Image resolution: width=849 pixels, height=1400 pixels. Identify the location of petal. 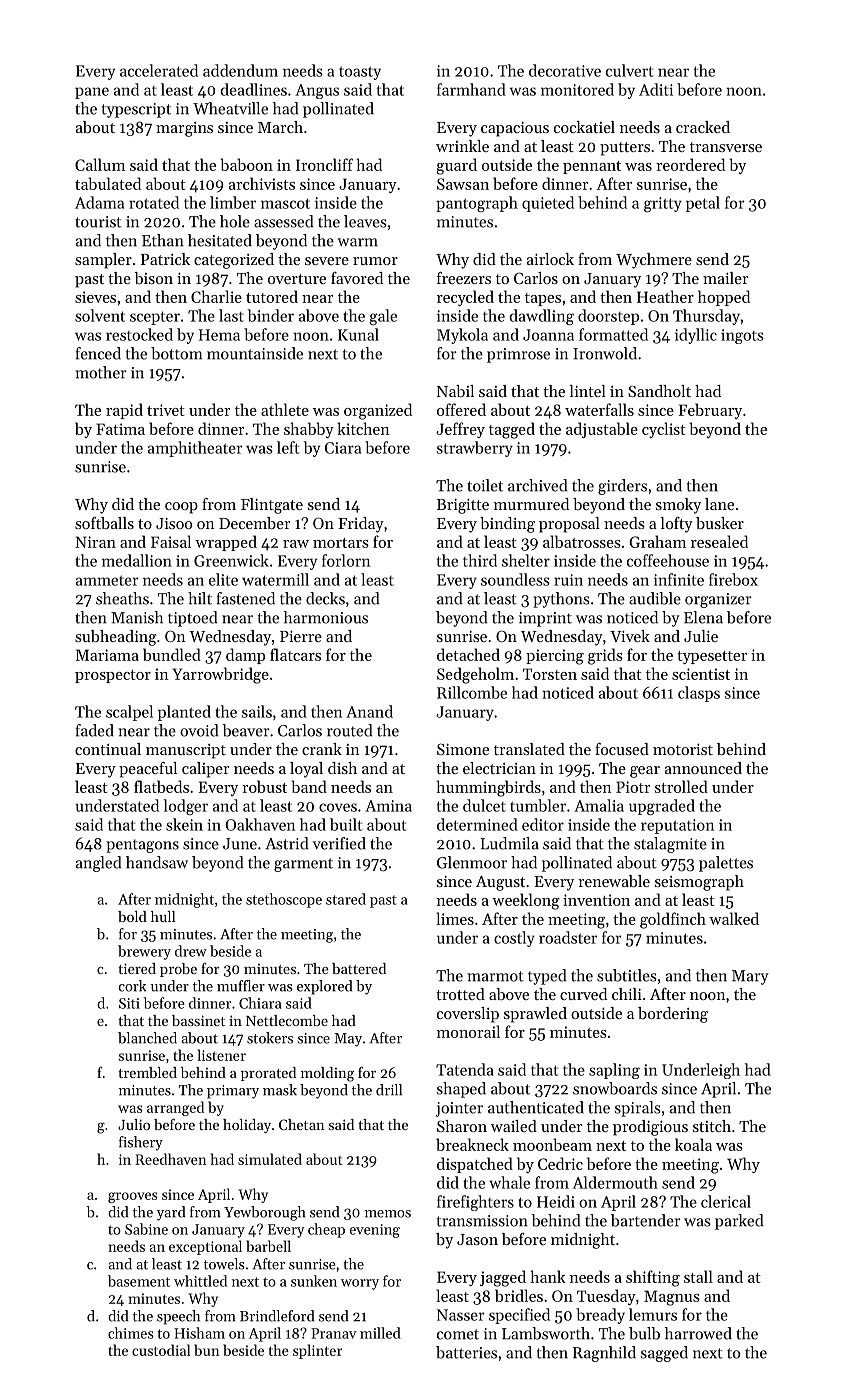
(703, 204).
